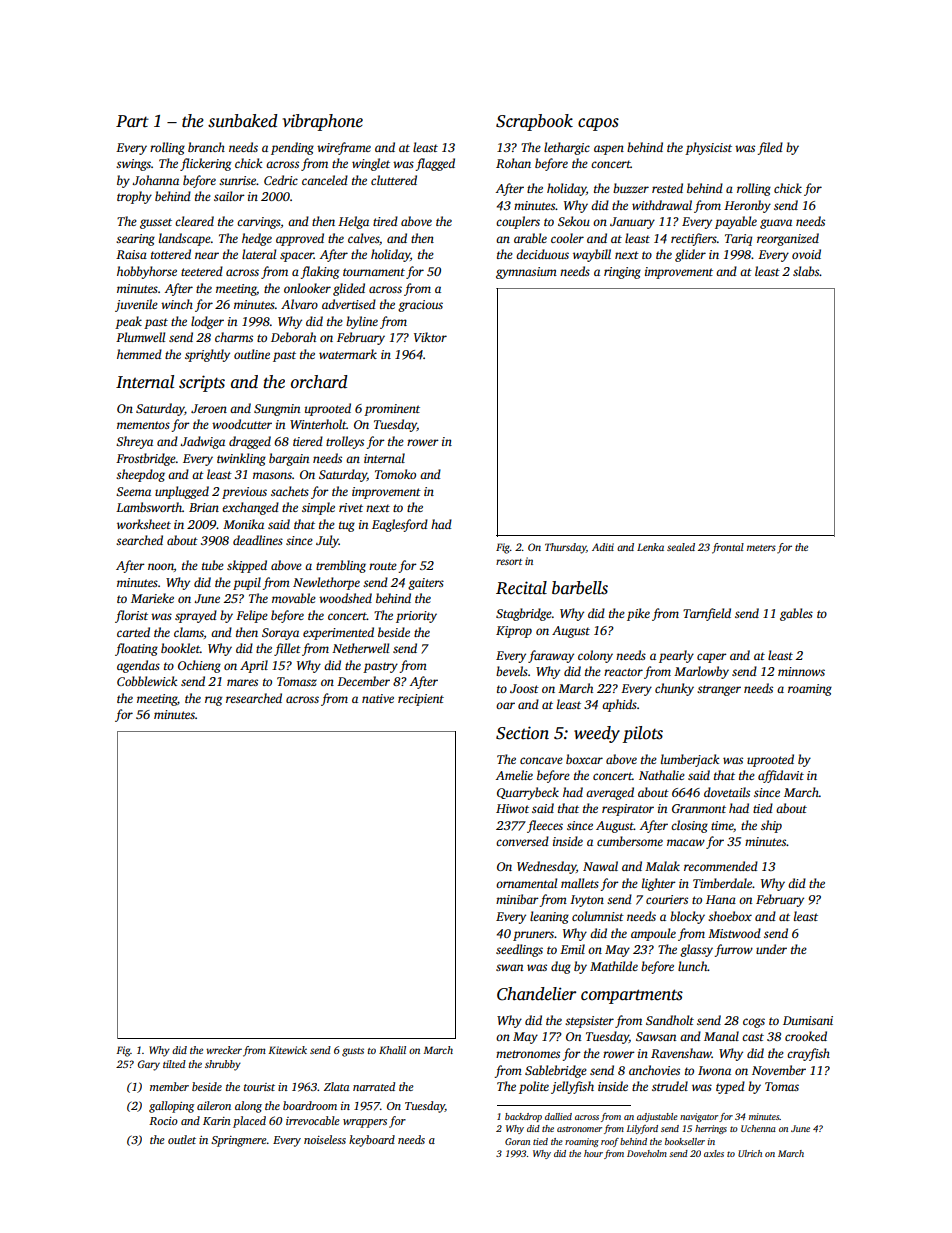 This screenshot has height=1233, width=952. What do you see at coordinates (400, 525) in the screenshot?
I see `Eaglesford` at bounding box center [400, 525].
